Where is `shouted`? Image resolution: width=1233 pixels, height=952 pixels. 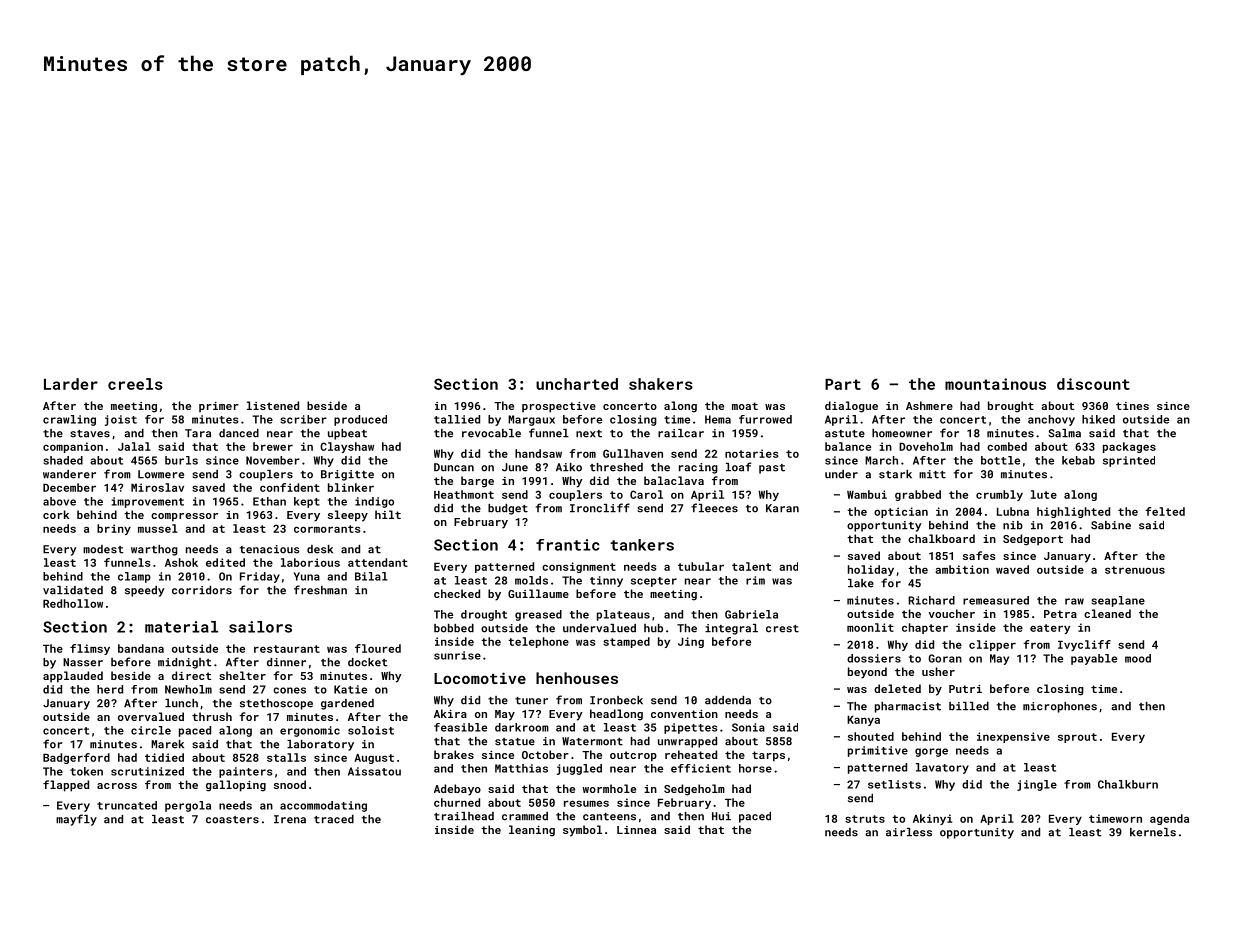
shouted is located at coordinates (871, 736).
